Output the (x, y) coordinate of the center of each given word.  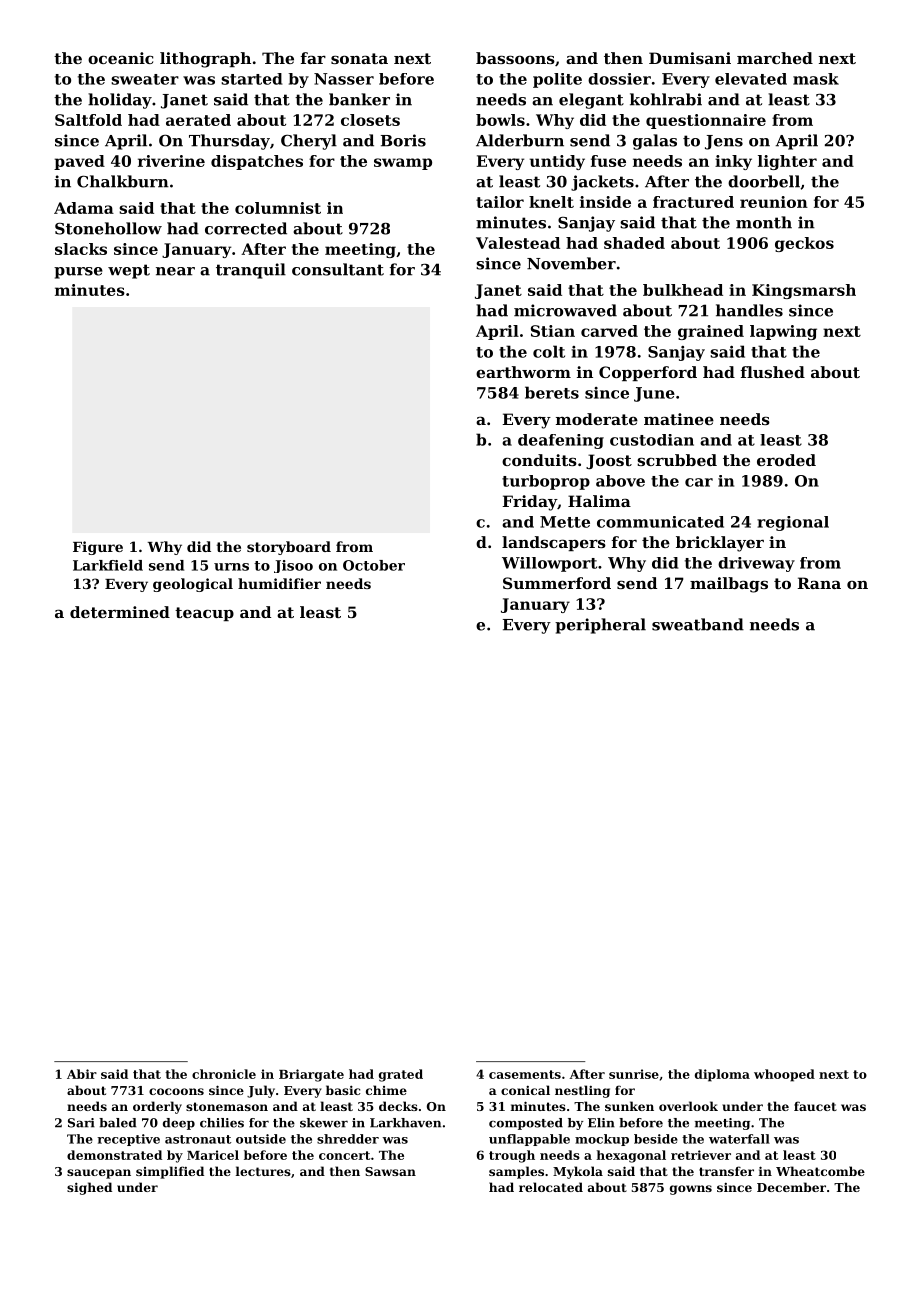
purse (78, 273)
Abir (82, 1074)
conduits (539, 460)
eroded (786, 460)
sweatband (698, 624)
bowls (500, 120)
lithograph (205, 60)
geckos (804, 244)
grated (401, 1075)
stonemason (227, 1106)
